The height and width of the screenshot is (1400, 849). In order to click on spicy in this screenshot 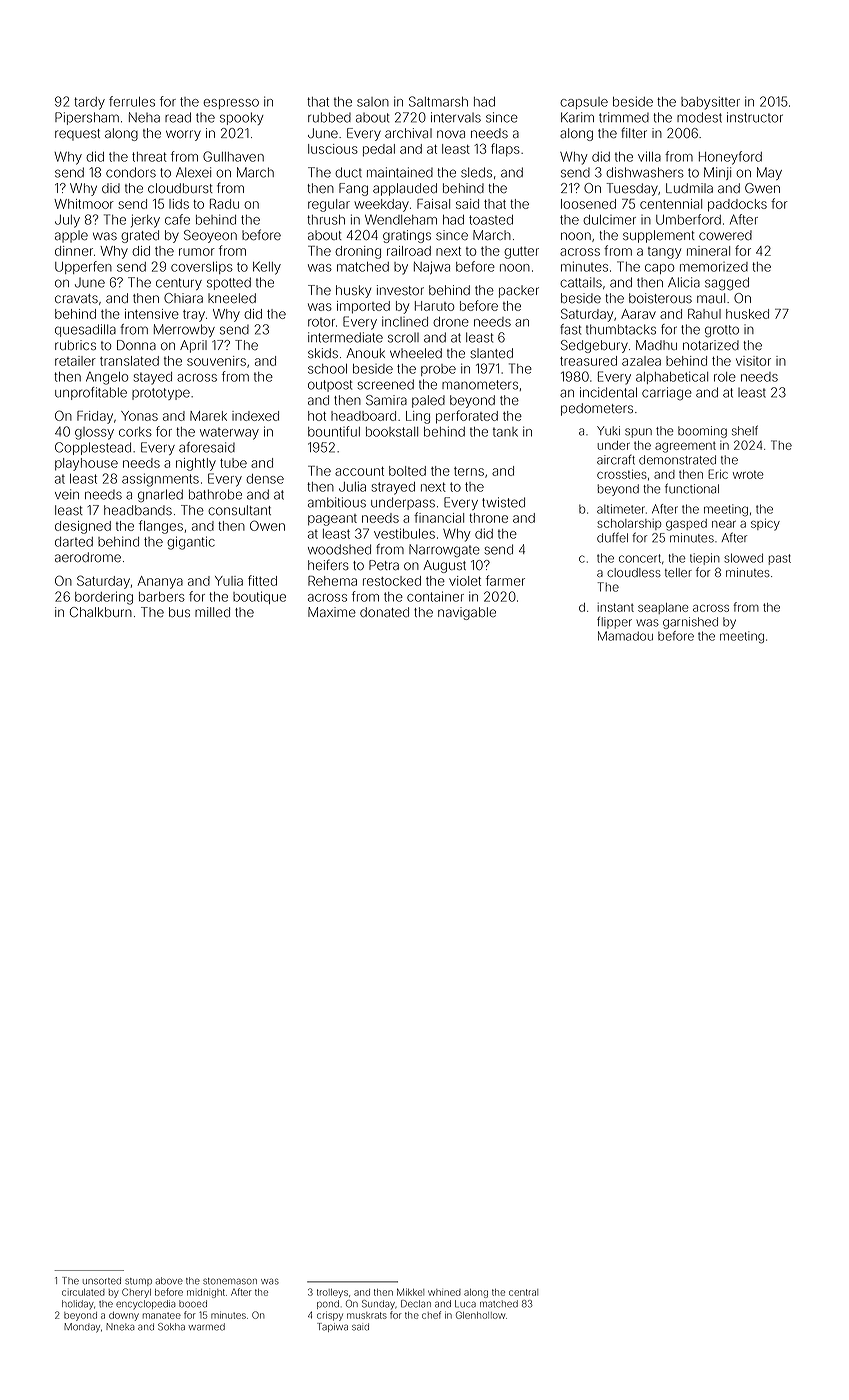, I will do `click(765, 524)`.
